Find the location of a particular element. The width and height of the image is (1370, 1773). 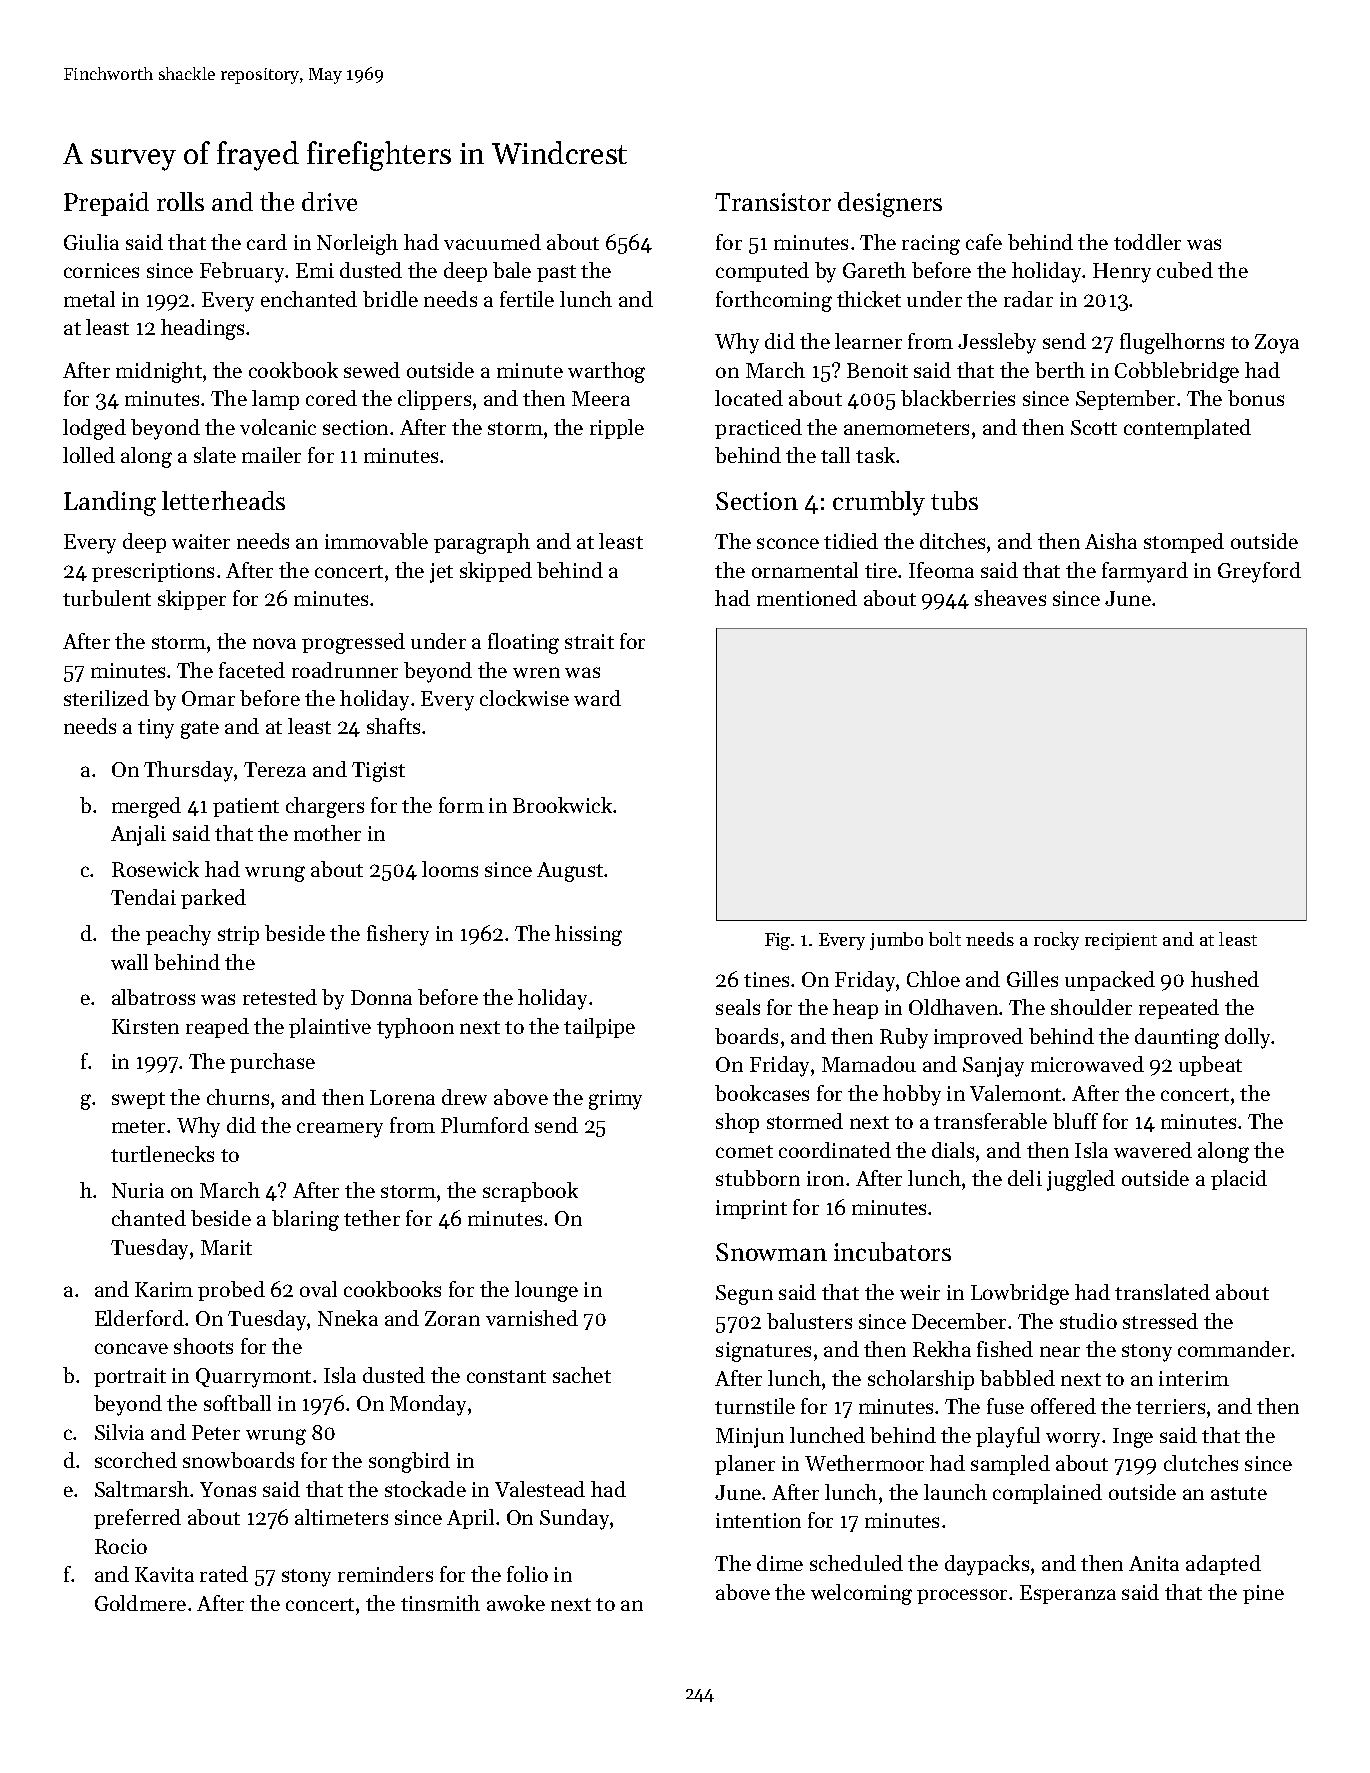

mailer is located at coordinates (271, 455).
